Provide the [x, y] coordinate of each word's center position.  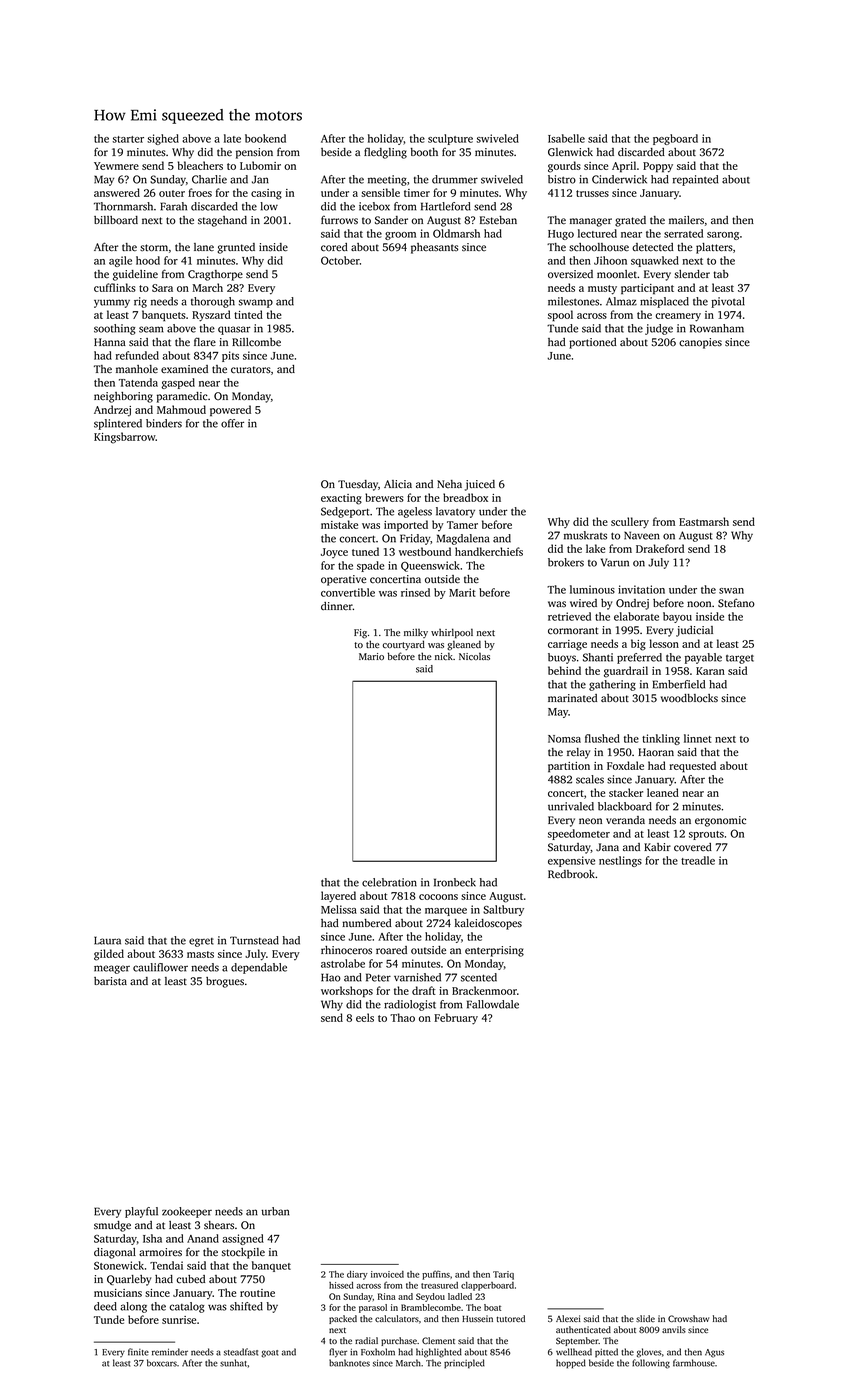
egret [201, 942]
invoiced [387, 1274]
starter [128, 139]
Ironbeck [455, 882]
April [624, 166]
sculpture [450, 139]
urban [275, 1211]
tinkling [661, 739]
